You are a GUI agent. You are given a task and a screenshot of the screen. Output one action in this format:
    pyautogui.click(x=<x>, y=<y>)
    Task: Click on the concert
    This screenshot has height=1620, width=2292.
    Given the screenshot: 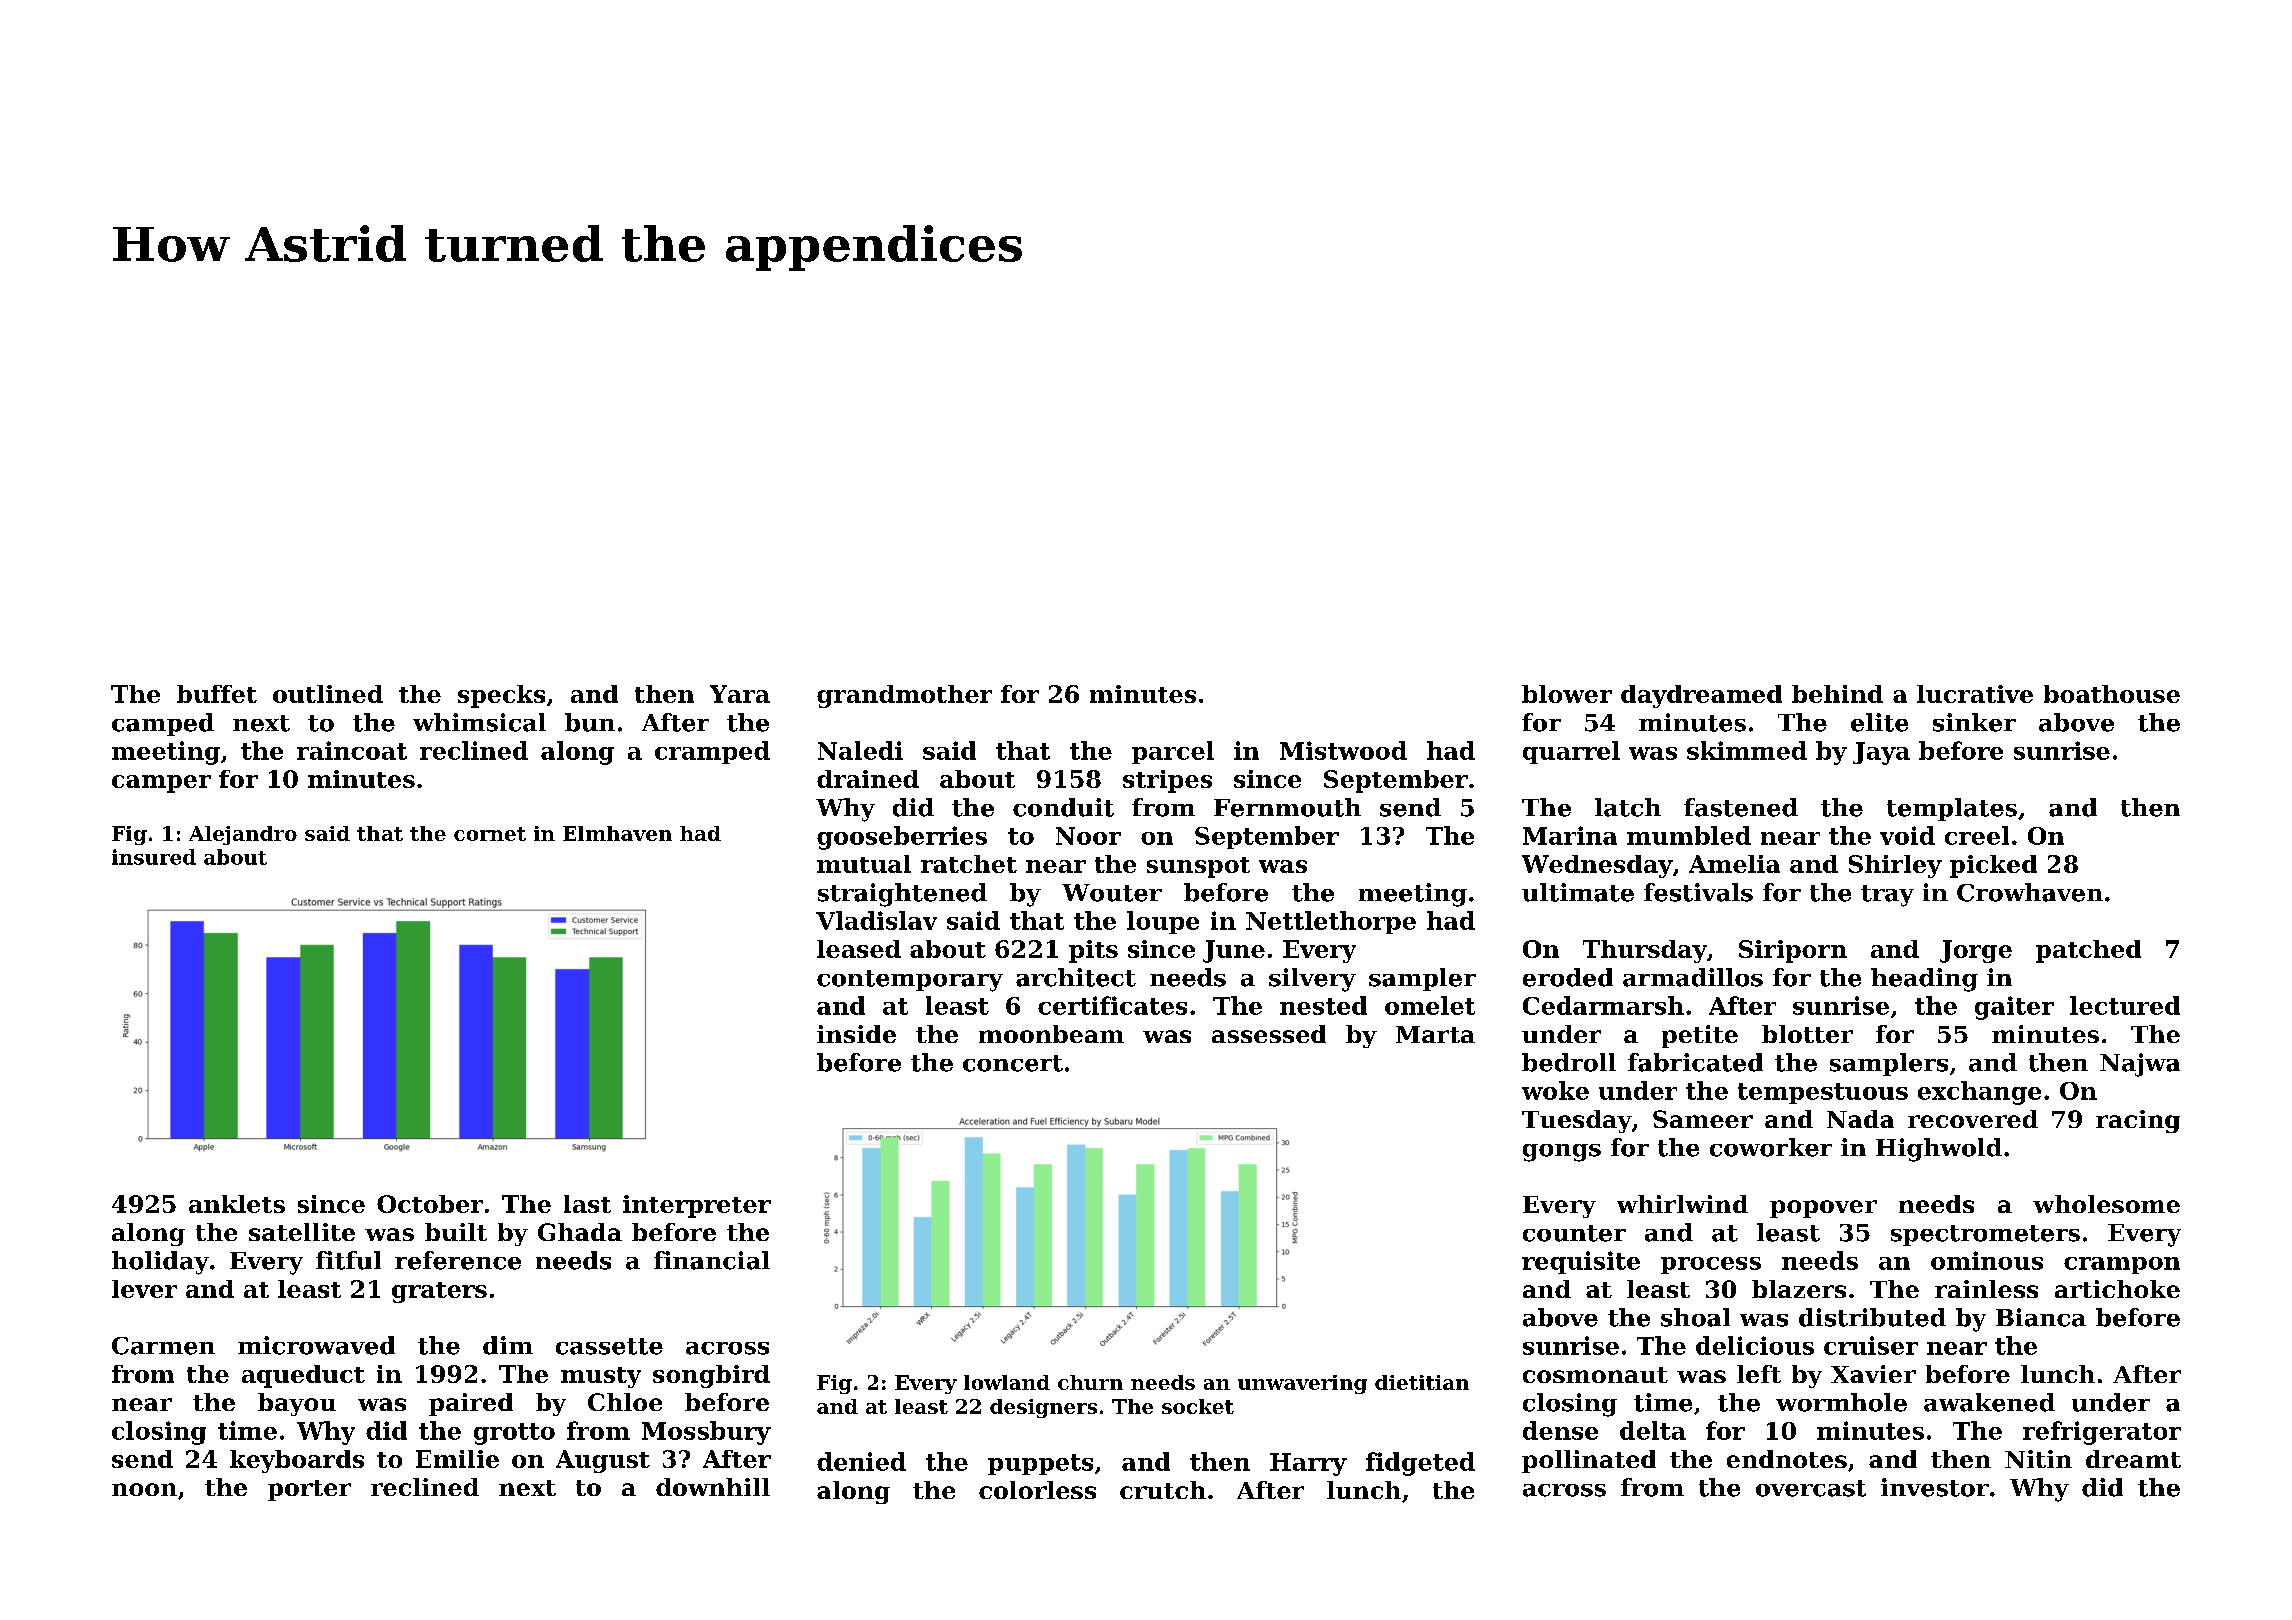 What is the action you would take?
    pyautogui.click(x=1013, y=1063)
